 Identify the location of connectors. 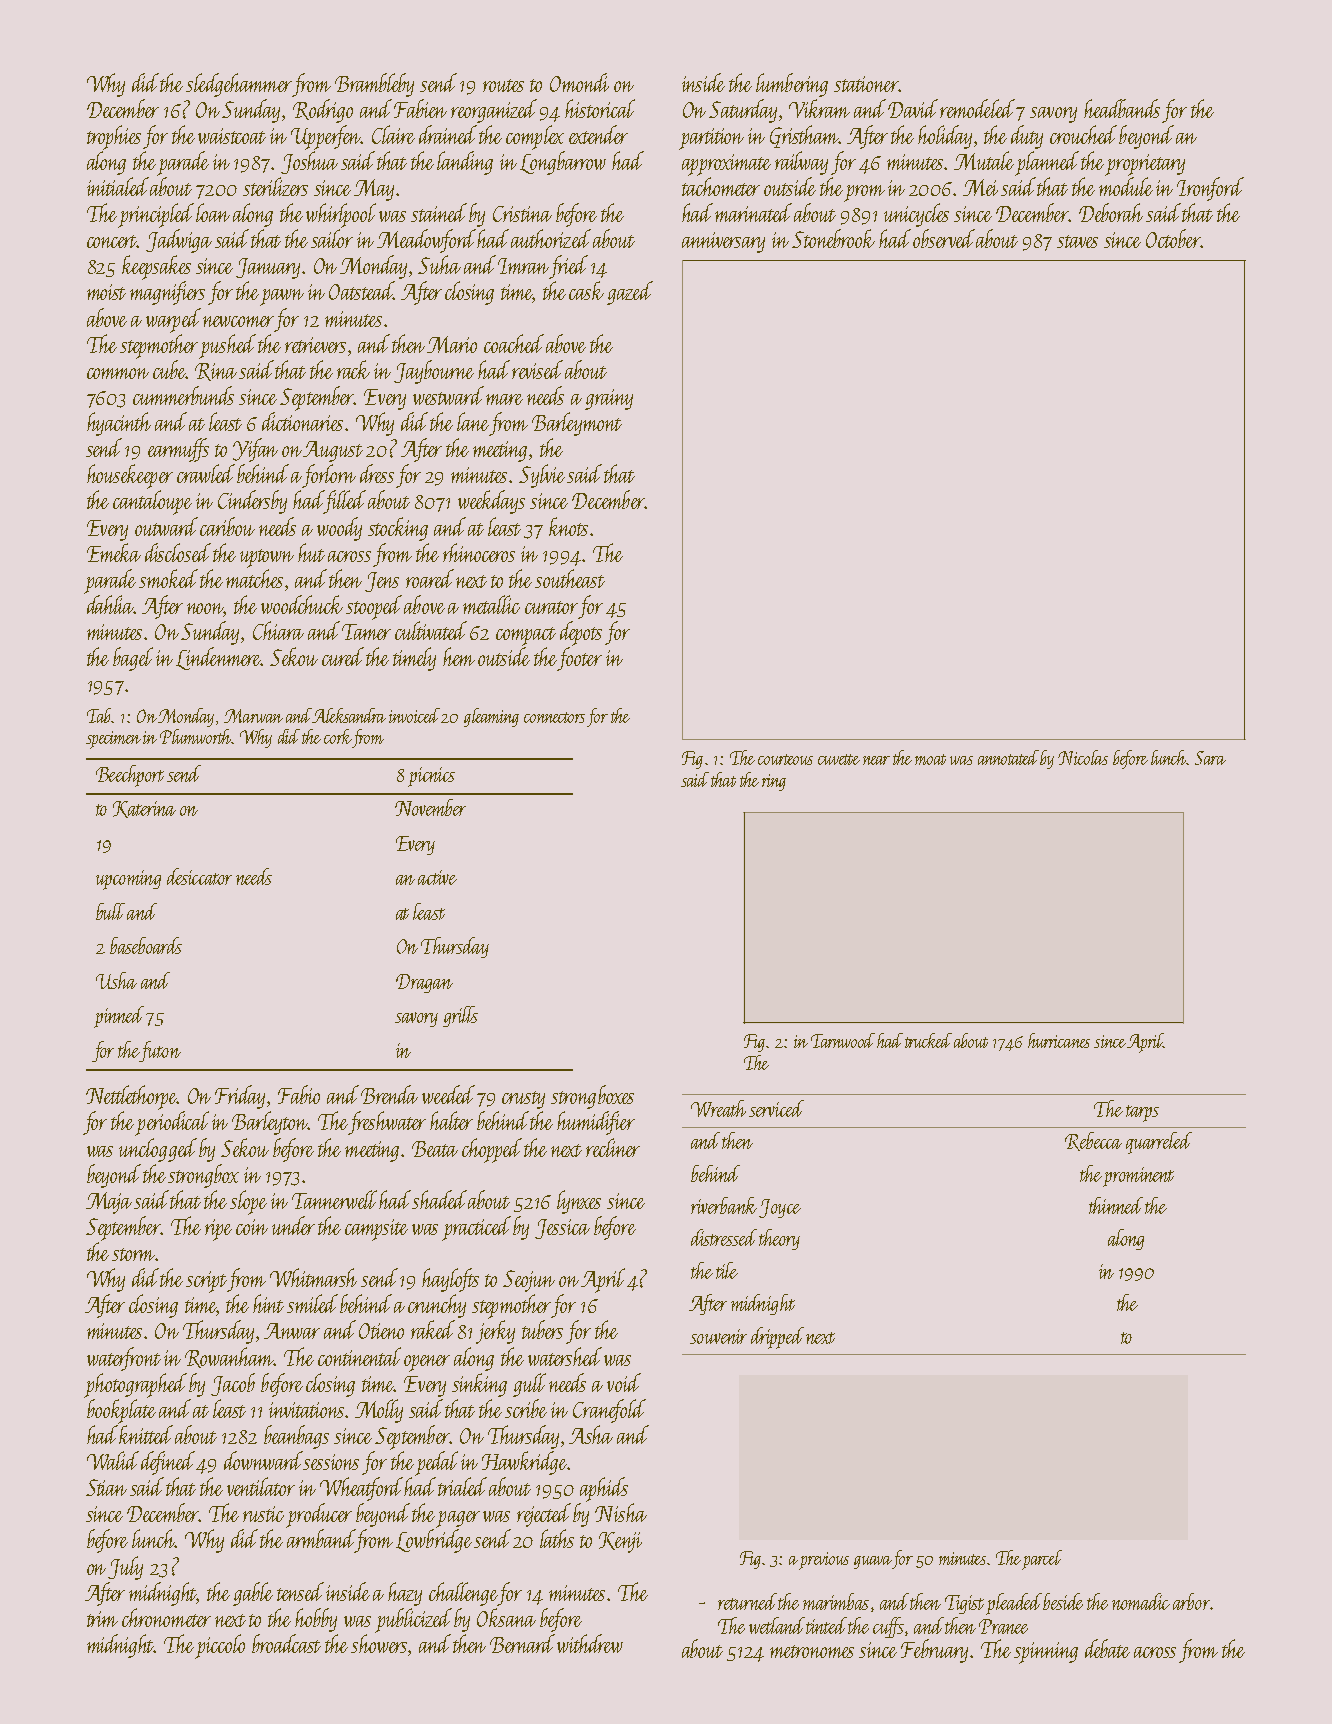
(554, 717).
